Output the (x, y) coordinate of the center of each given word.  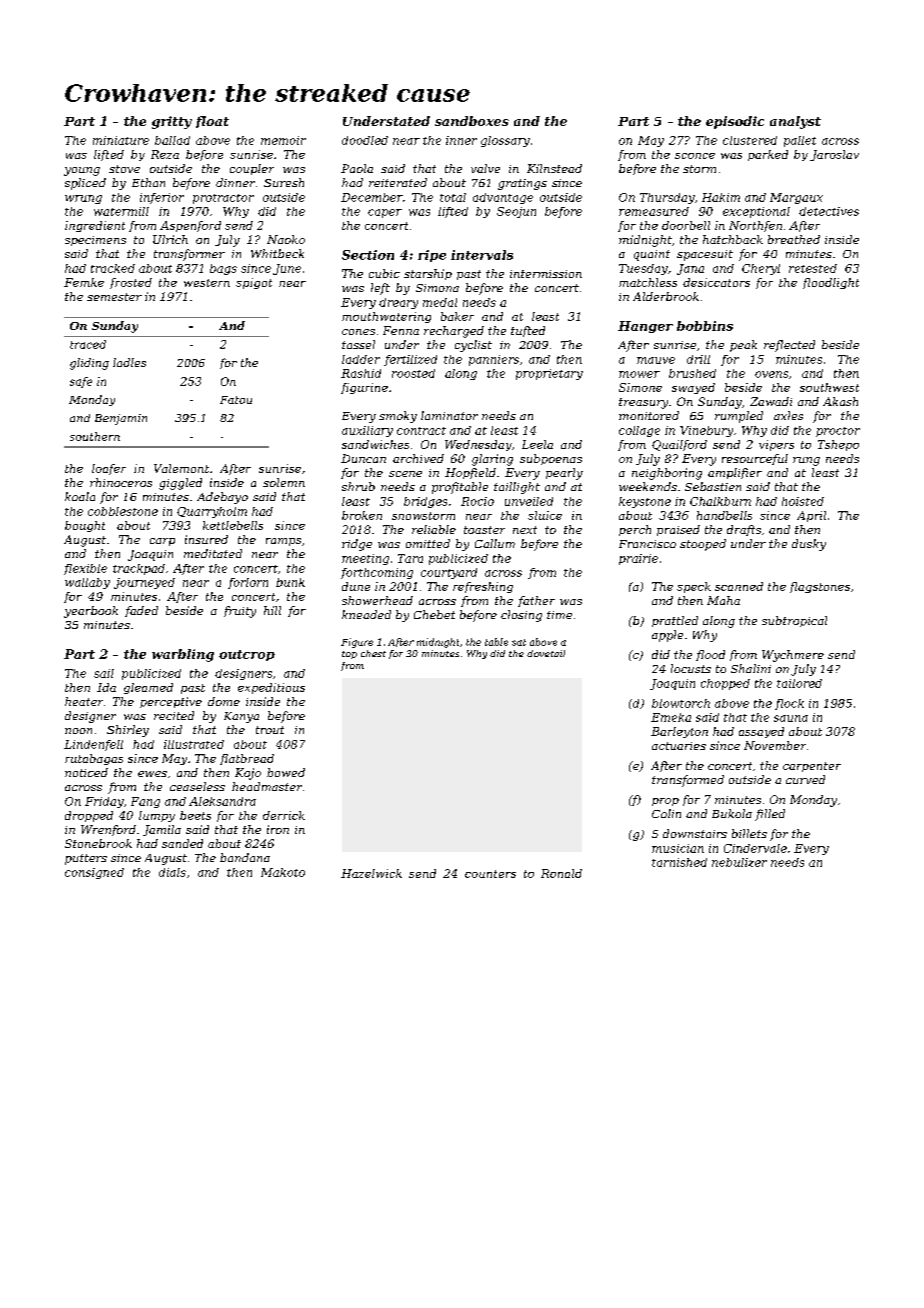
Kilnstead (554, 168)
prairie (638, 559)
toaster (484, 530)
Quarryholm (212, 512)
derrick (284, 815)
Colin (666, 813)
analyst (795, 122)
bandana (245, 857)
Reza (165, 154)
